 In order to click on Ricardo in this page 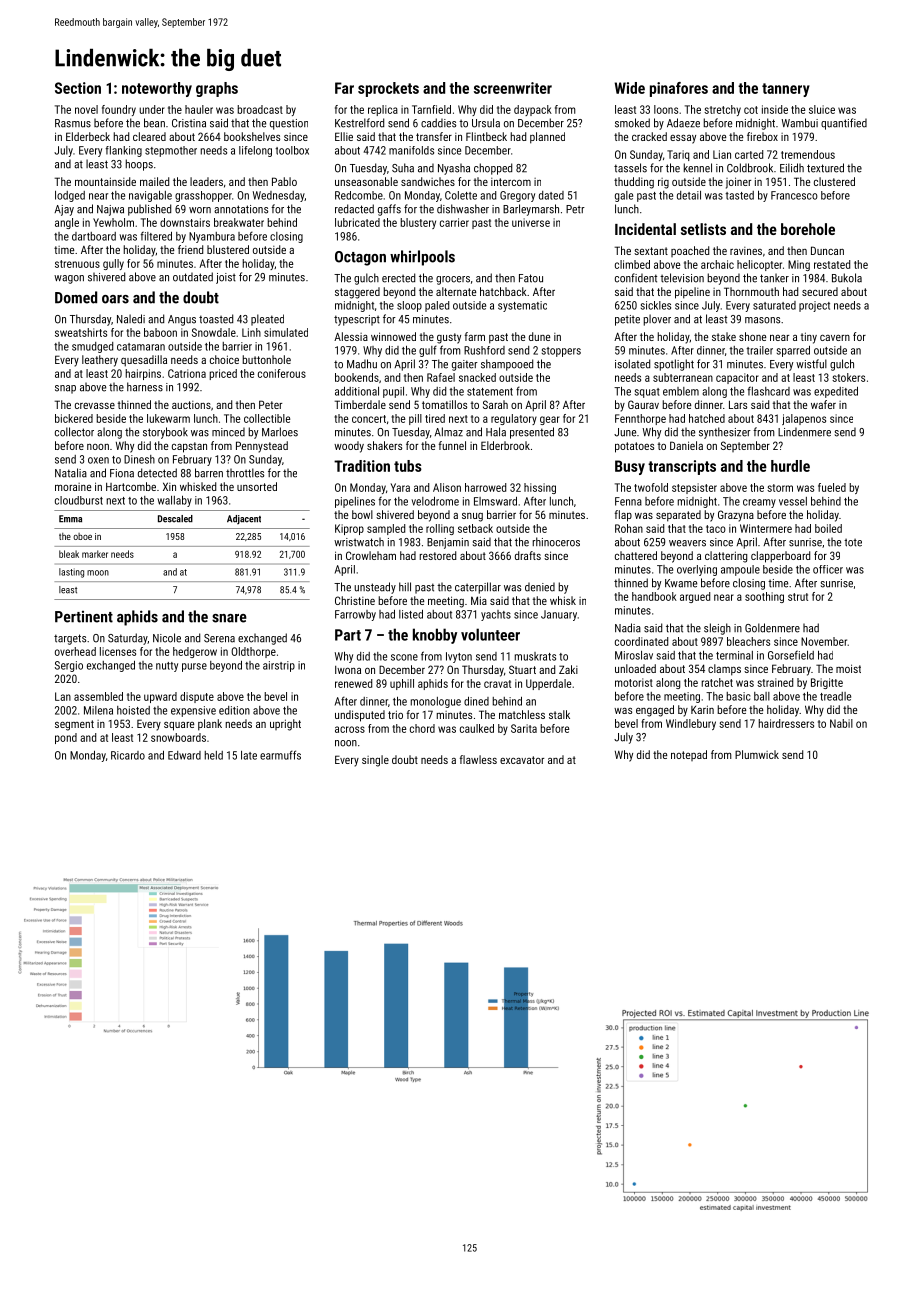, I will do `click(128, 755)`.
